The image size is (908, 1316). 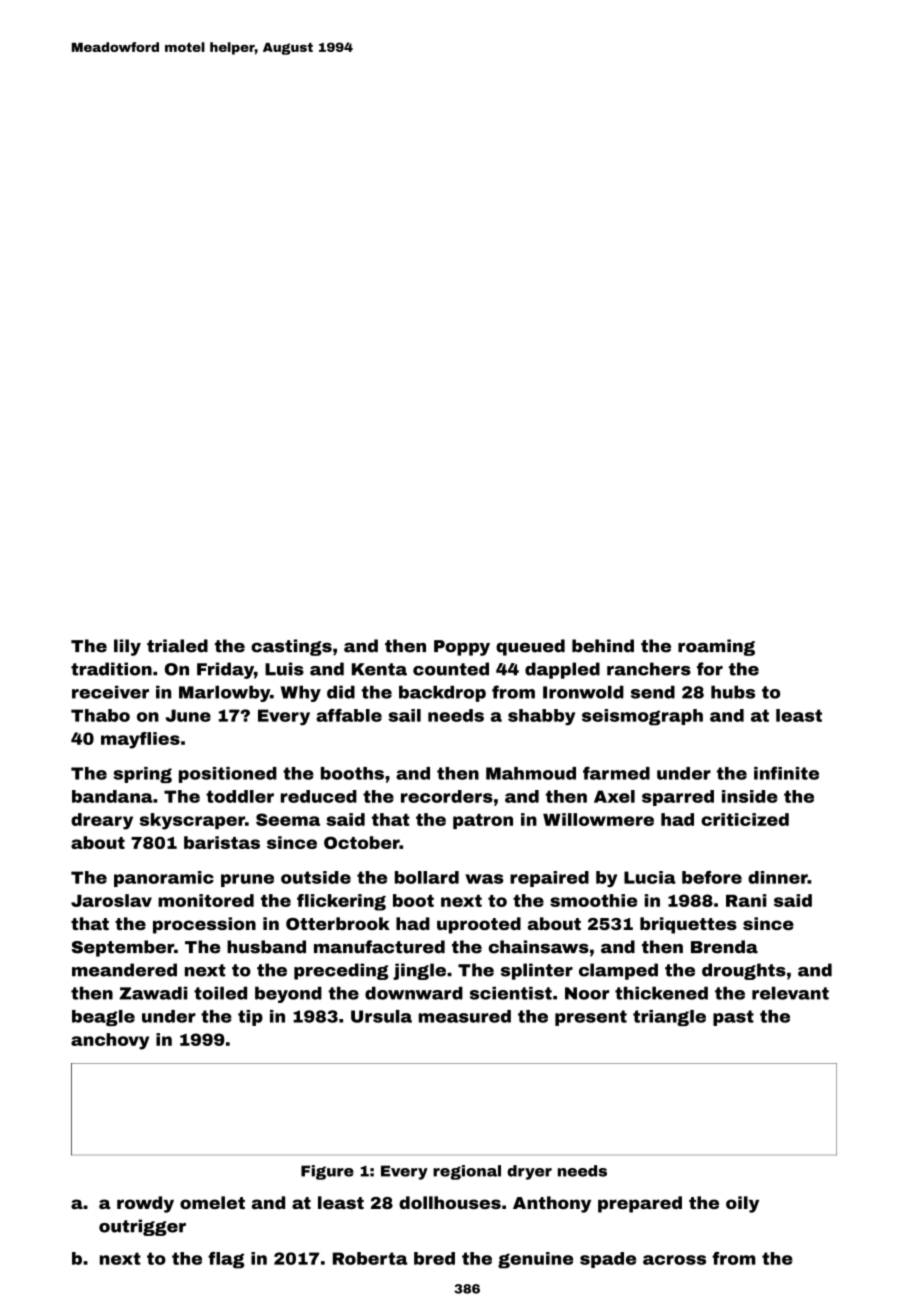 What do you see at coordinates (653, 692) in the screenshot?
I see `send` at bounding box center [653, 692].
